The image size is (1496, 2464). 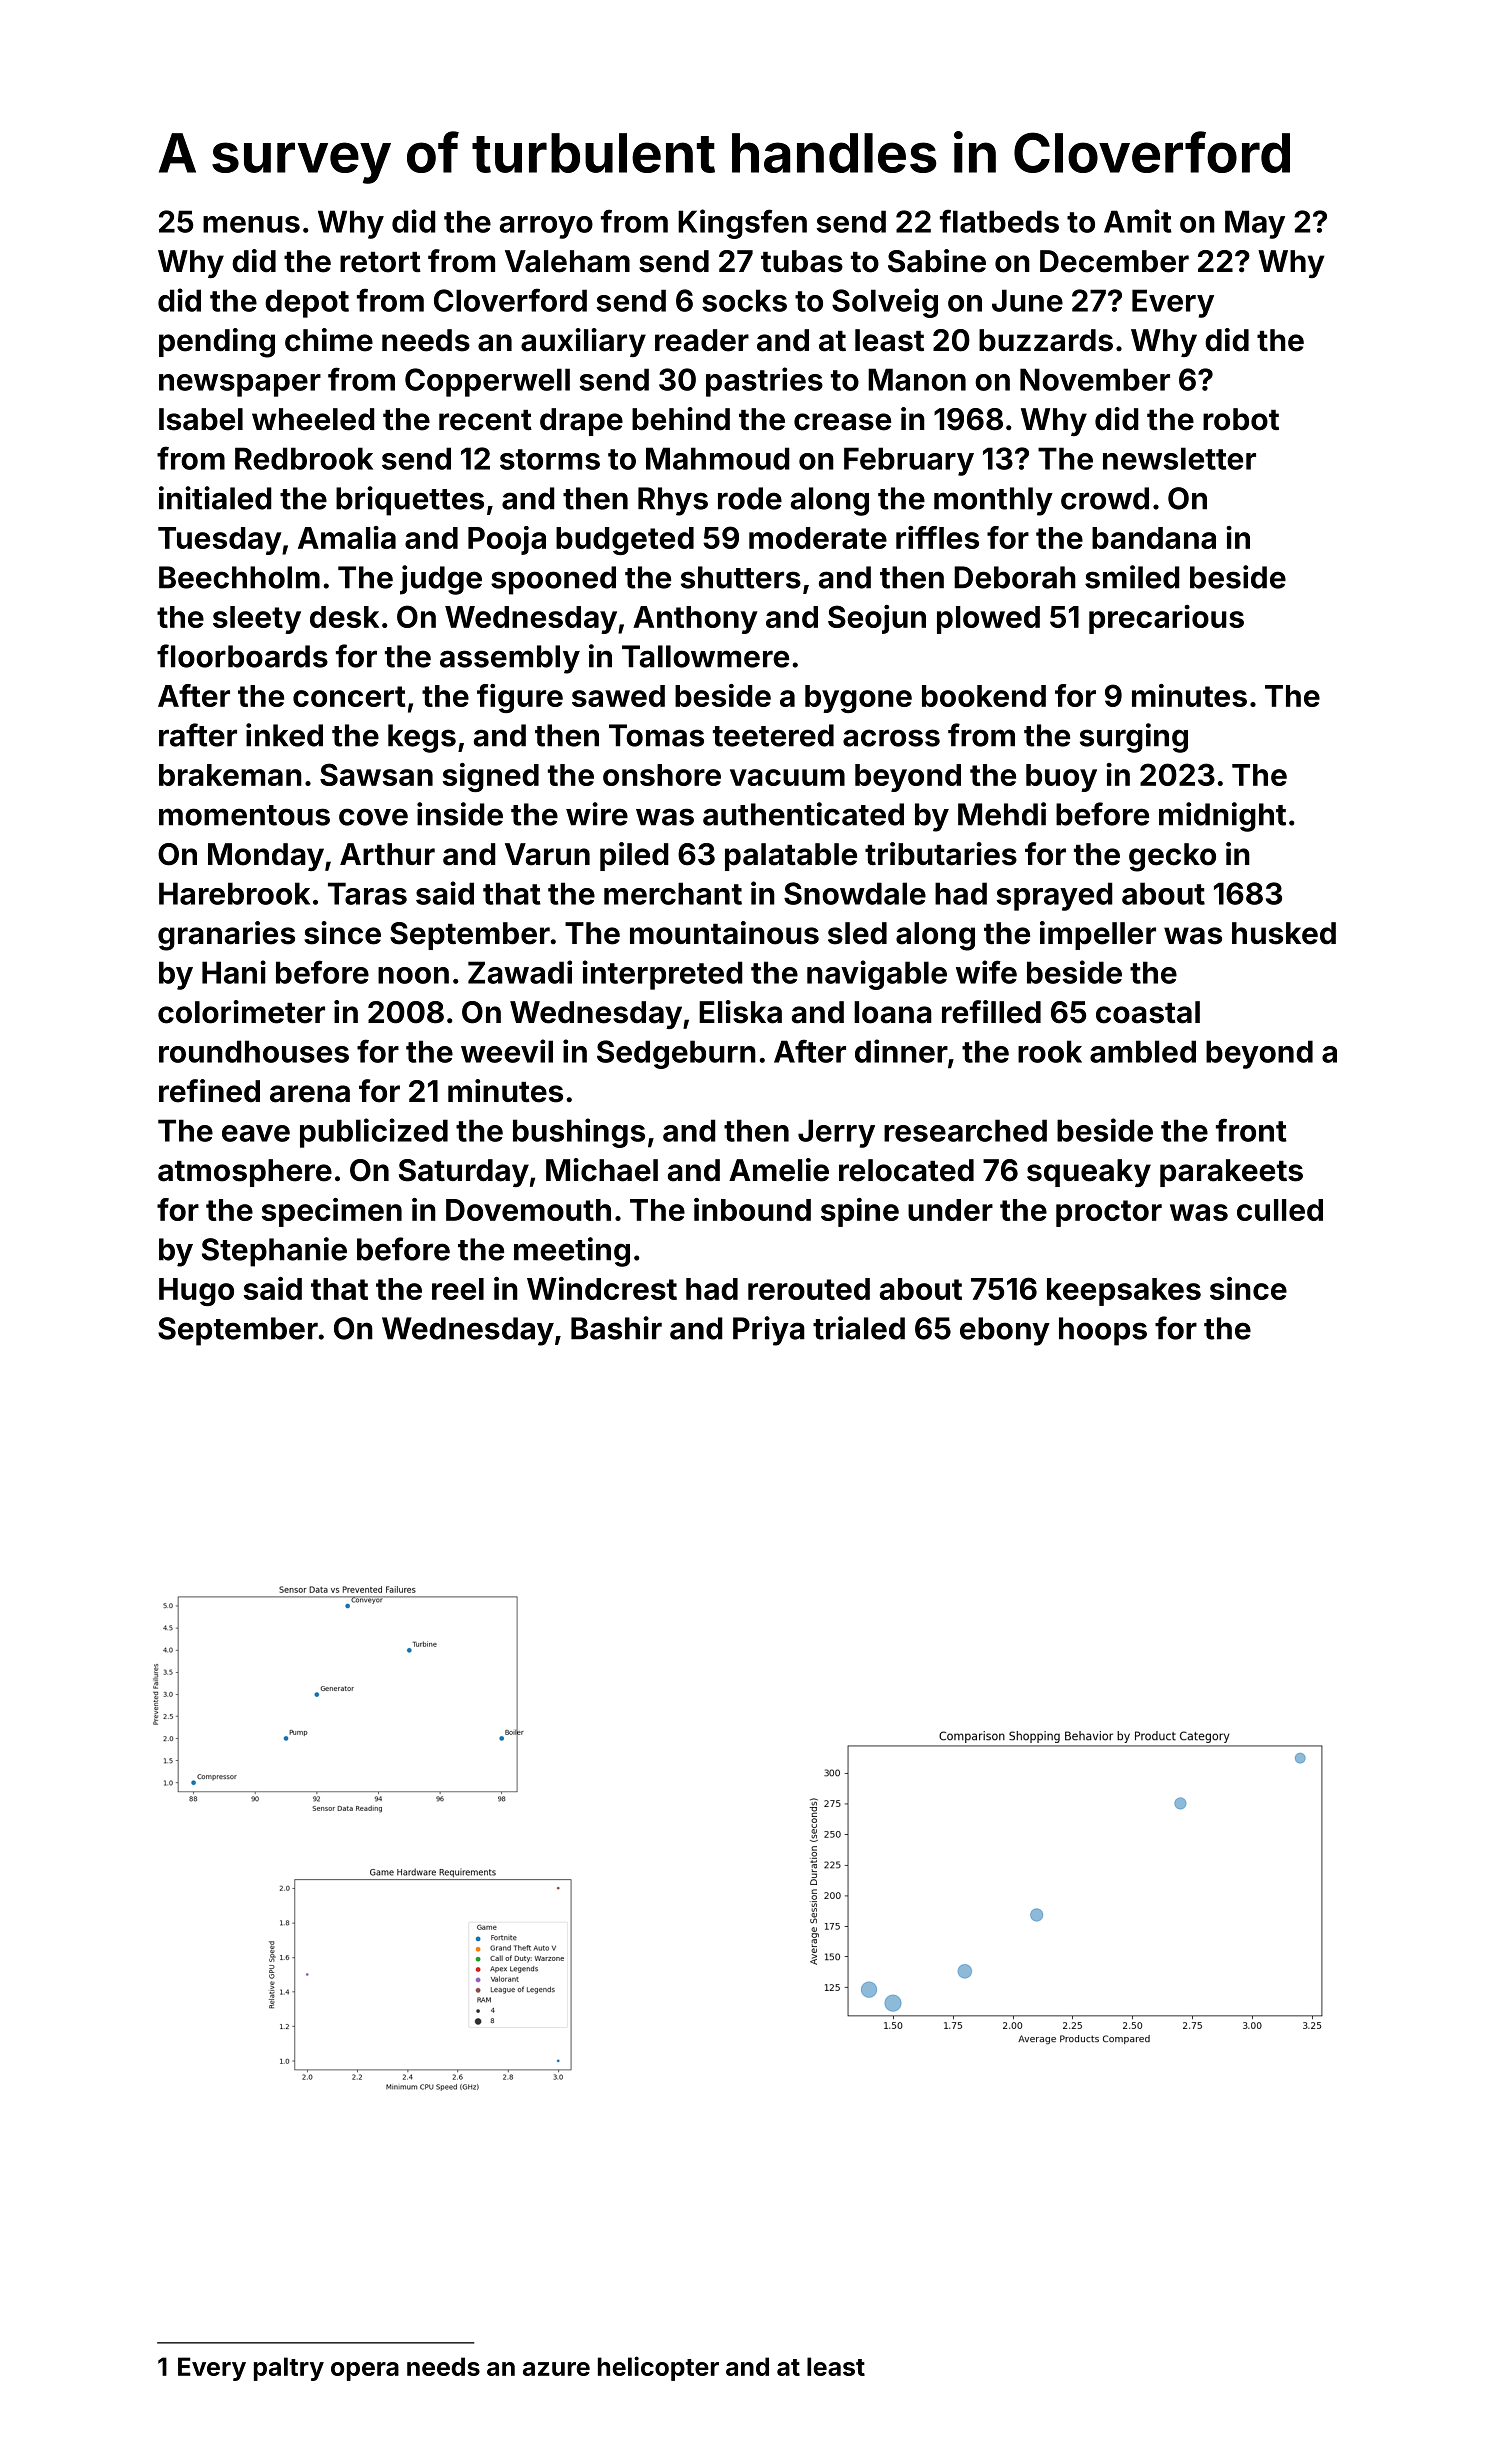 I want to click on hoops, so click(x=1103, y=1331).
